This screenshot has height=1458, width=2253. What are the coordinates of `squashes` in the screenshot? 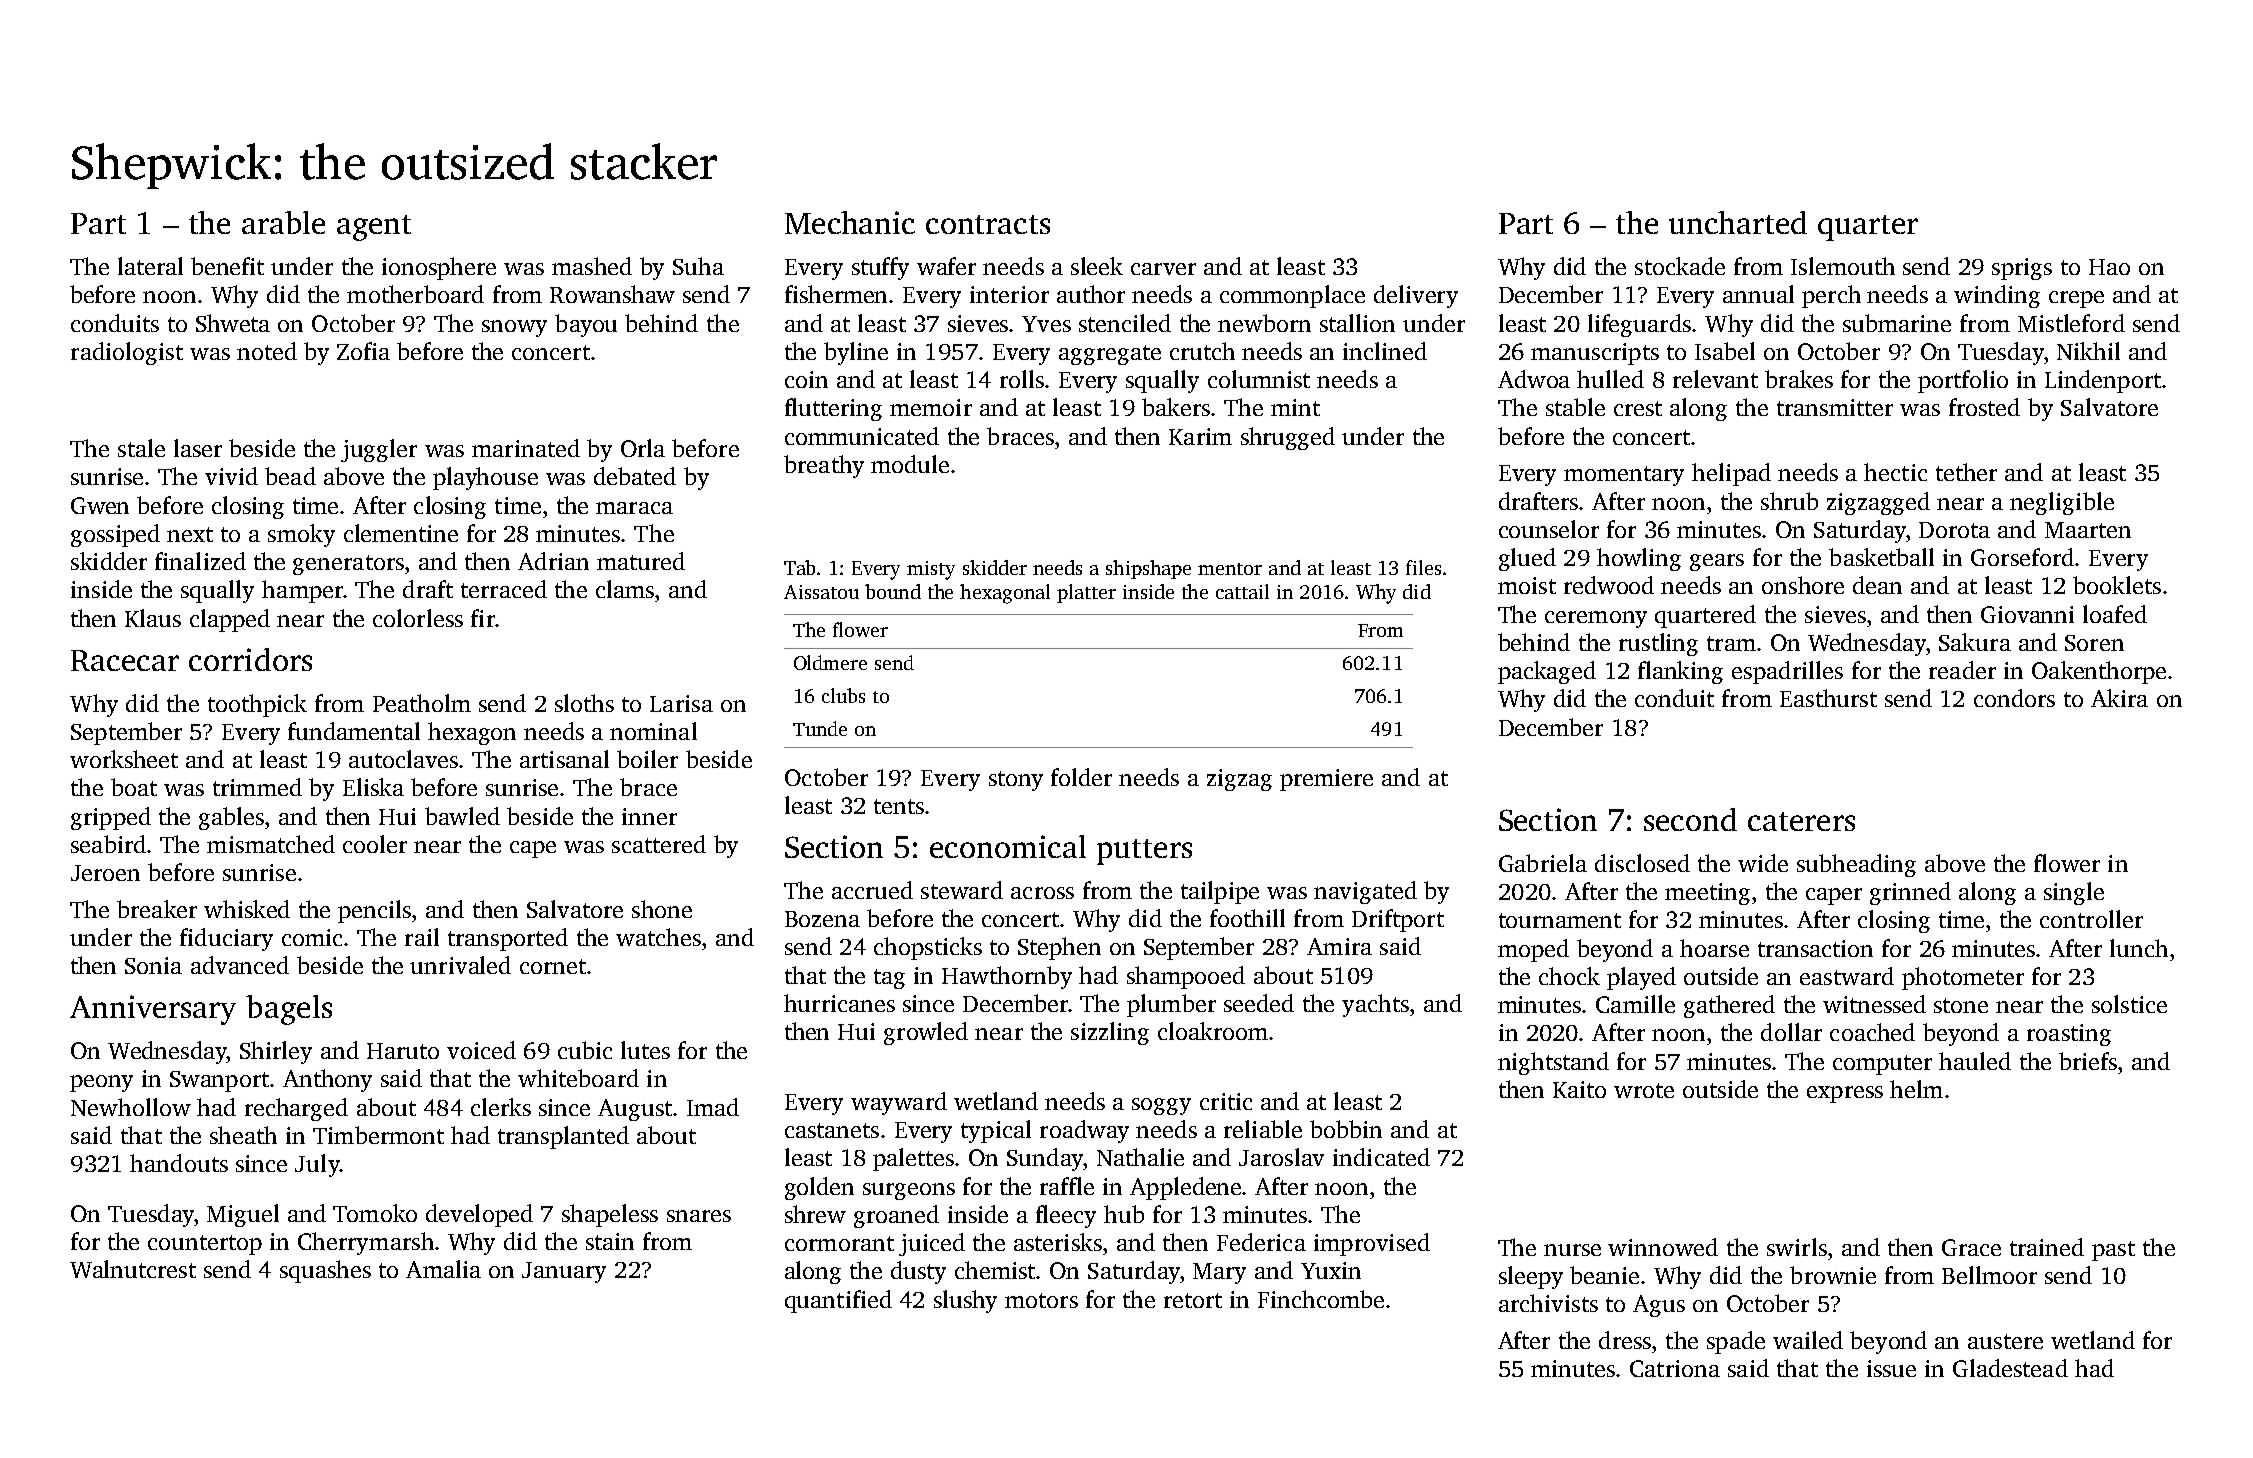 It's located at (325, 1271).
